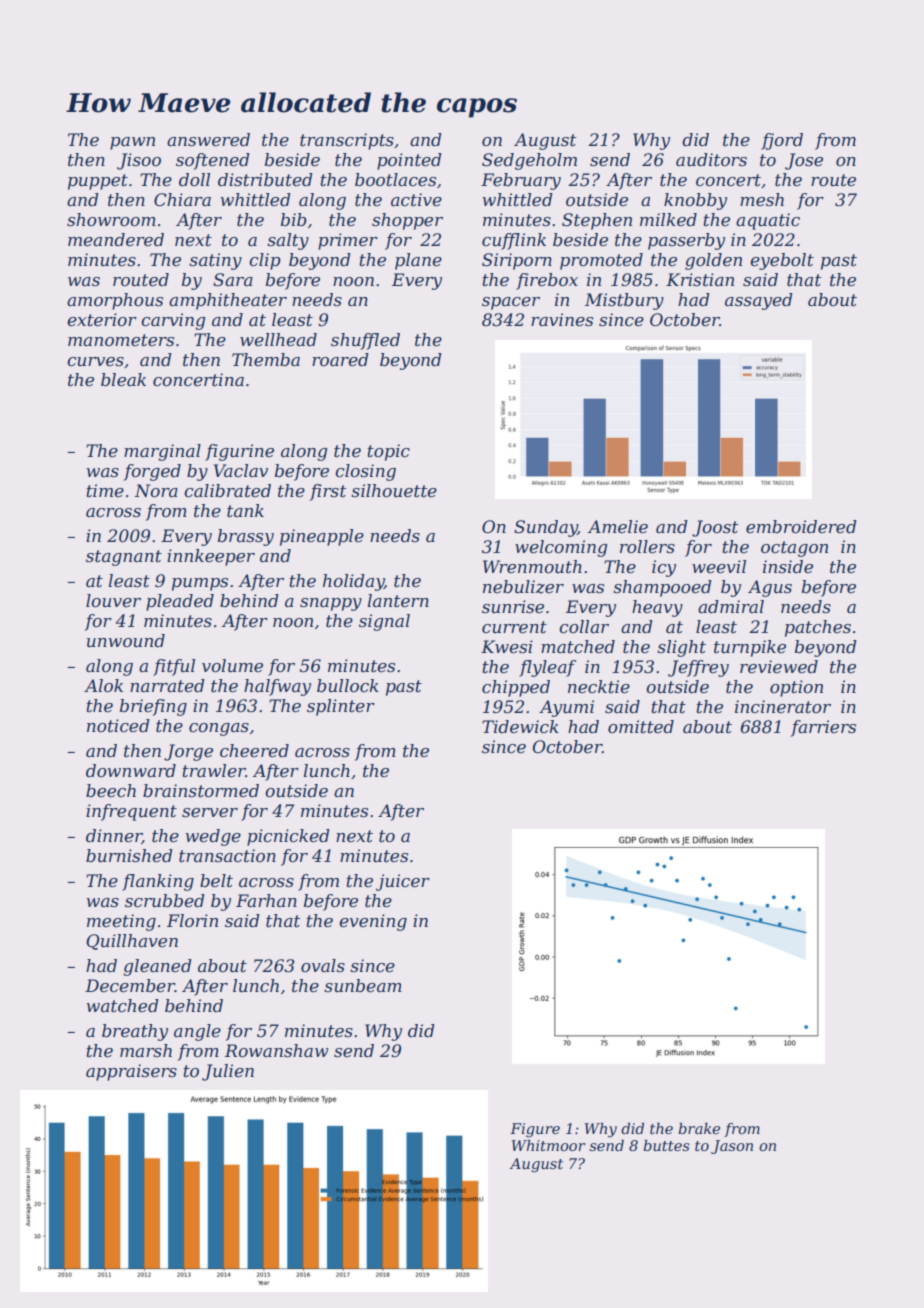 Image resolution: width=924 pixels, height=1308 pixels. I want to click on admiral, so click(731, 606).
